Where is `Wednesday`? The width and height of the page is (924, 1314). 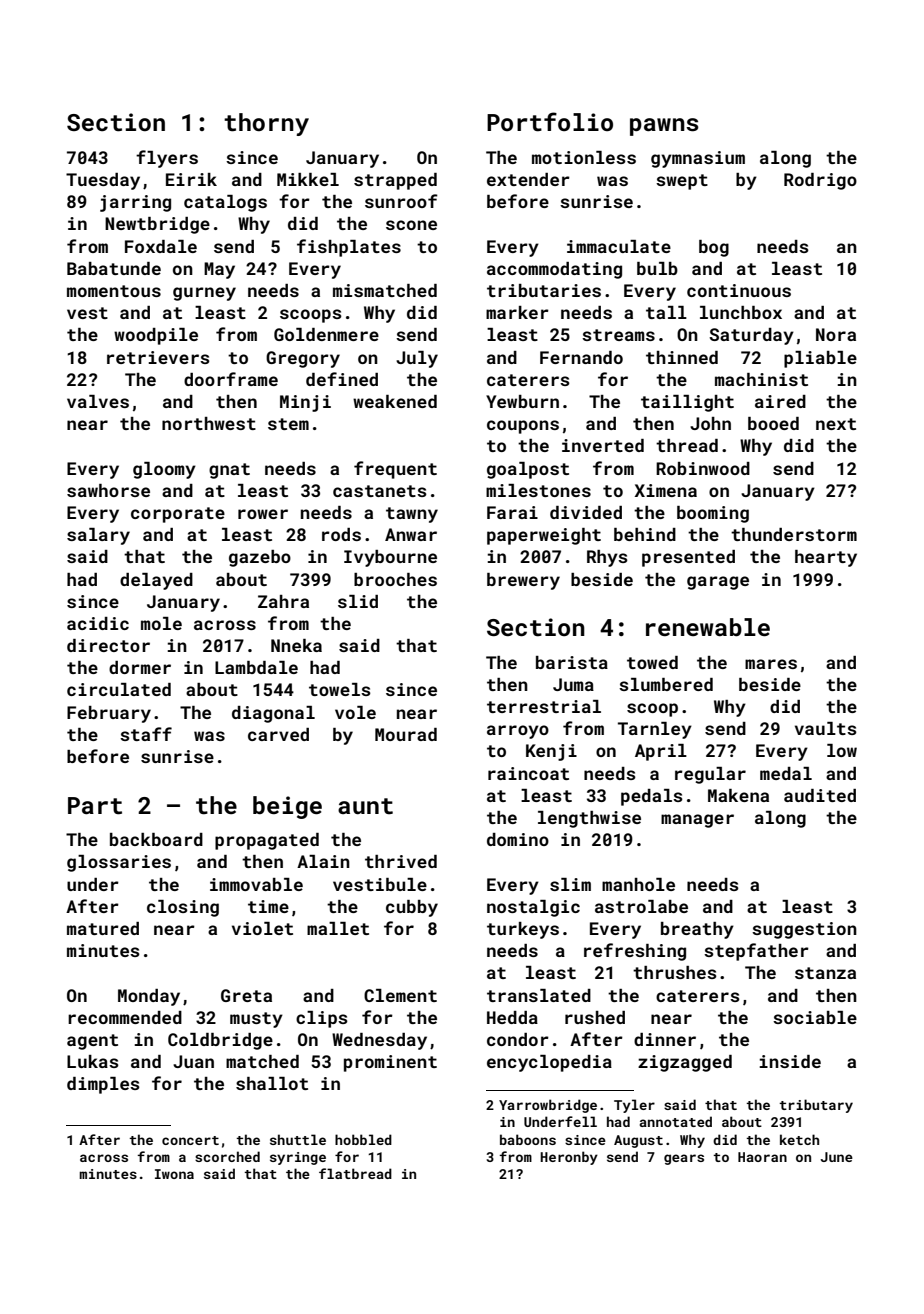 Wednesday is located at coordinates (379, 1041).
